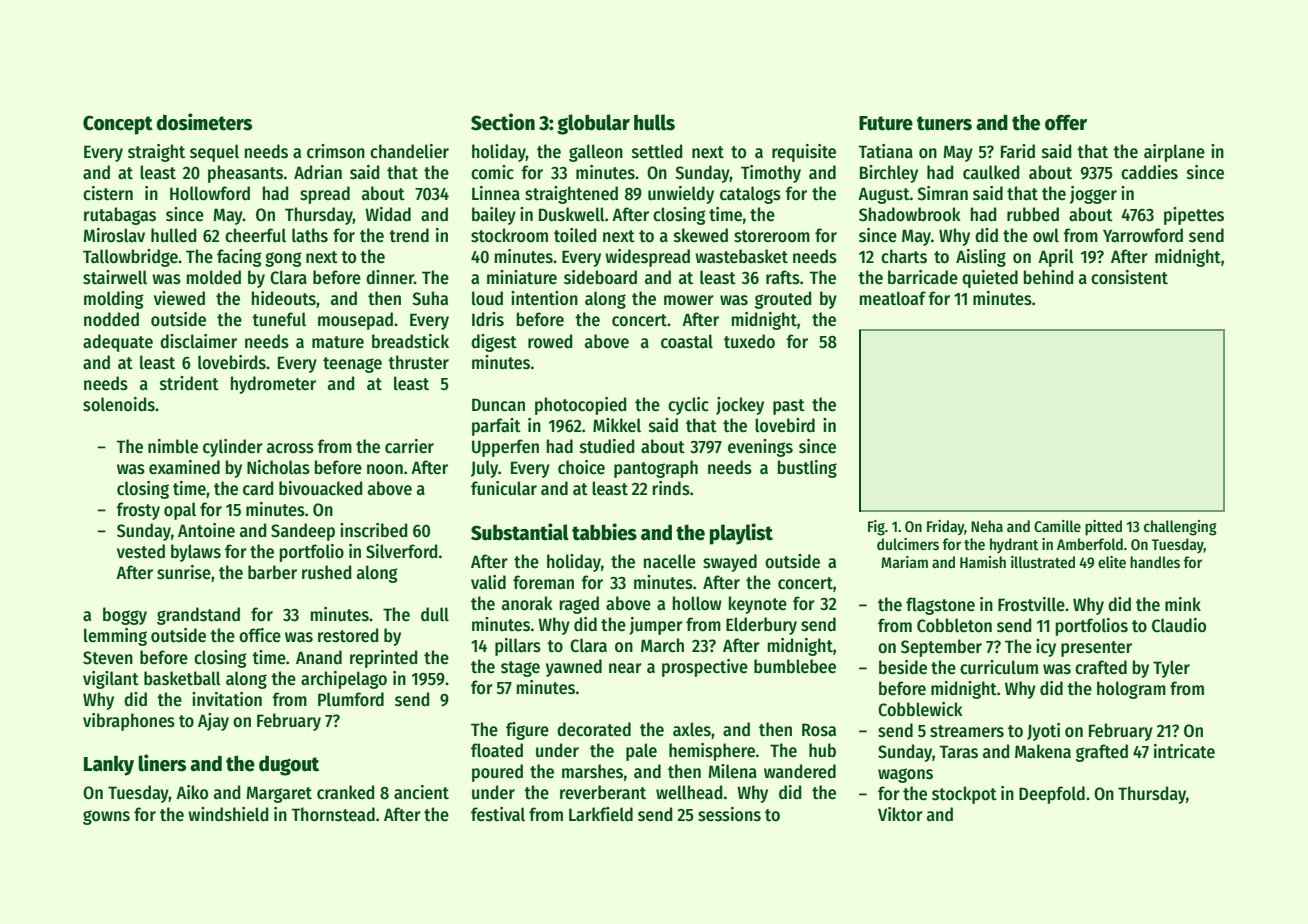  I want to click on festival, so click(498, 814).
